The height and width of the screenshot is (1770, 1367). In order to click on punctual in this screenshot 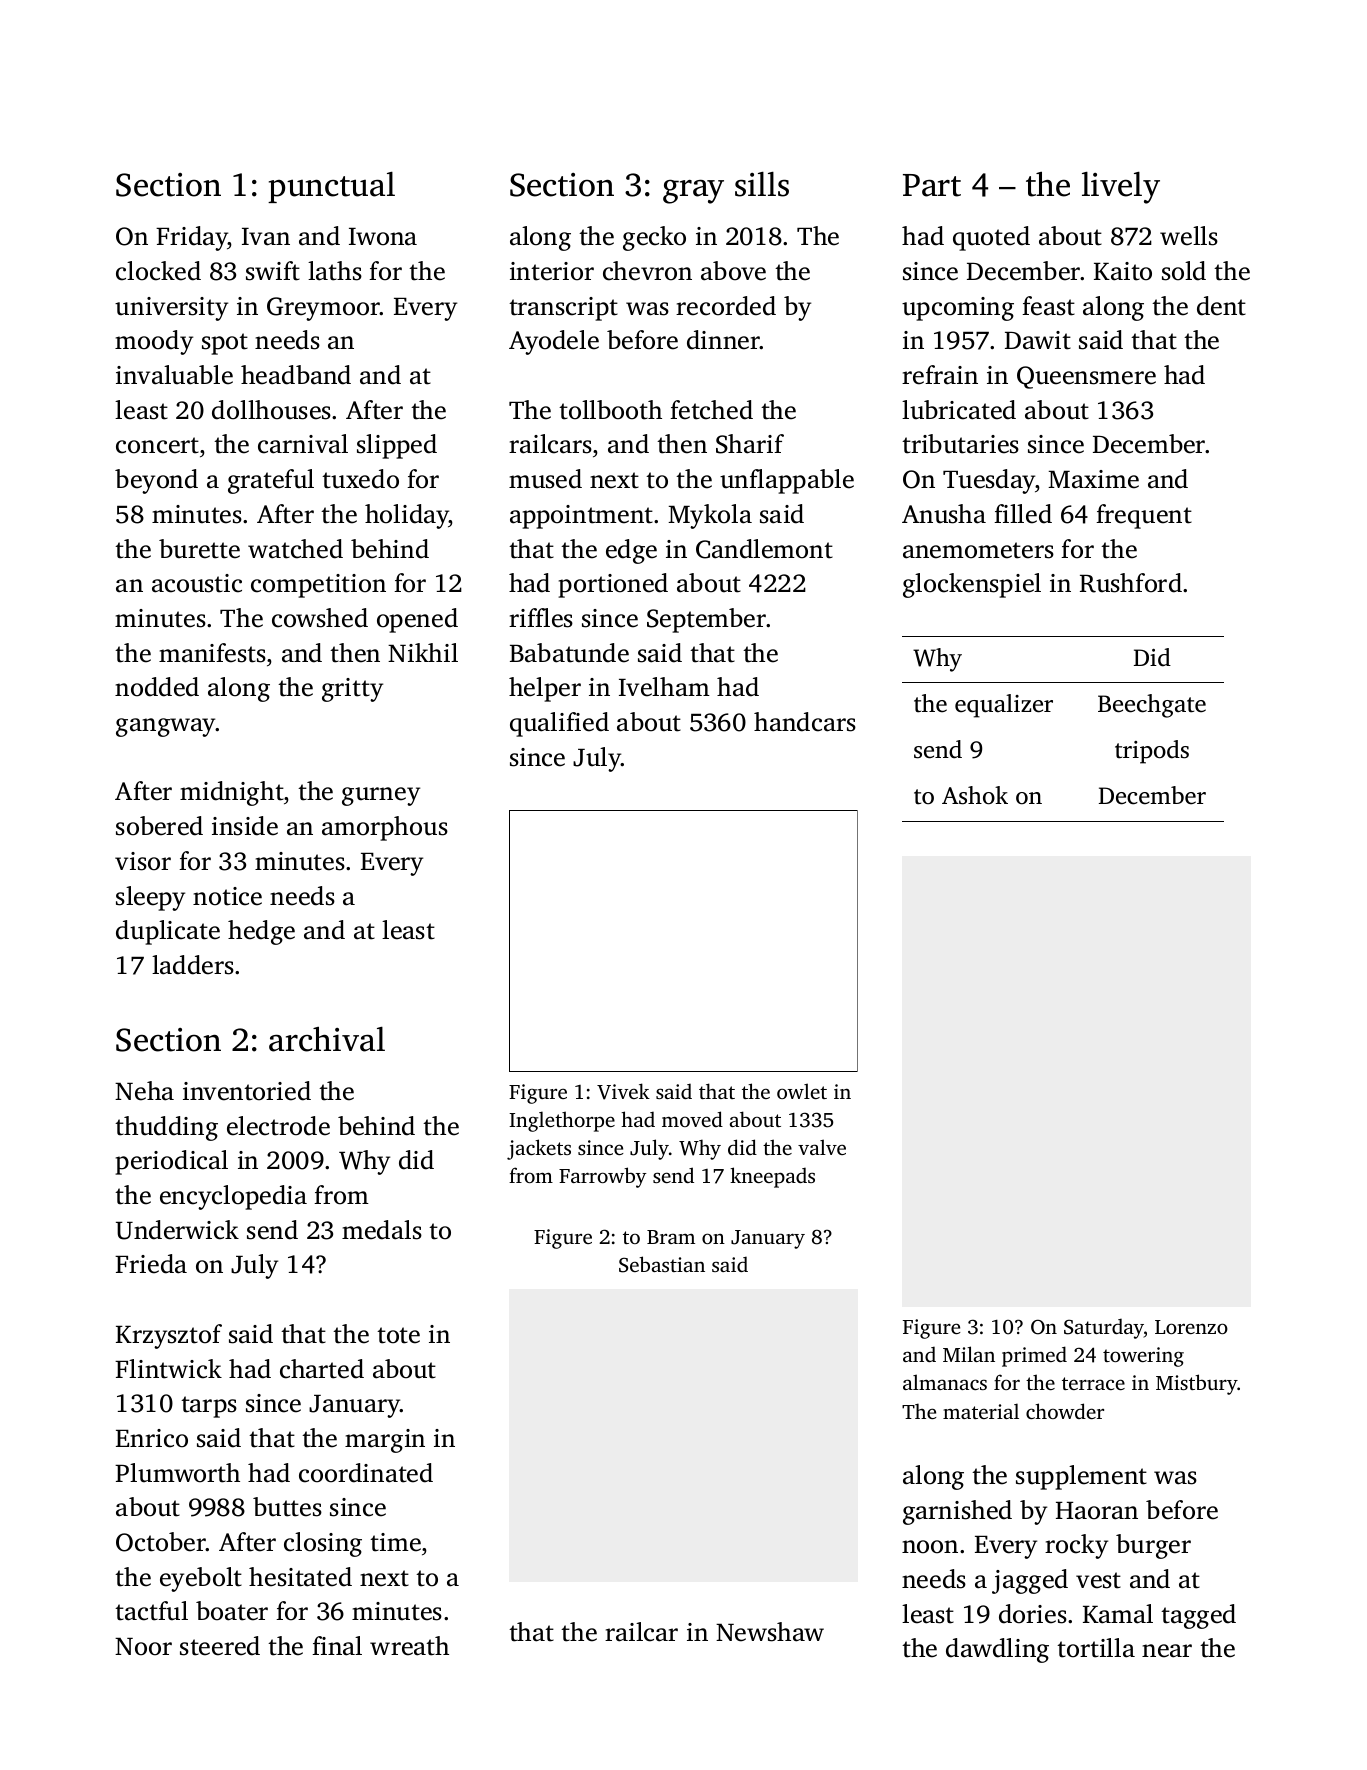, I will do `click(331, 187)`.
